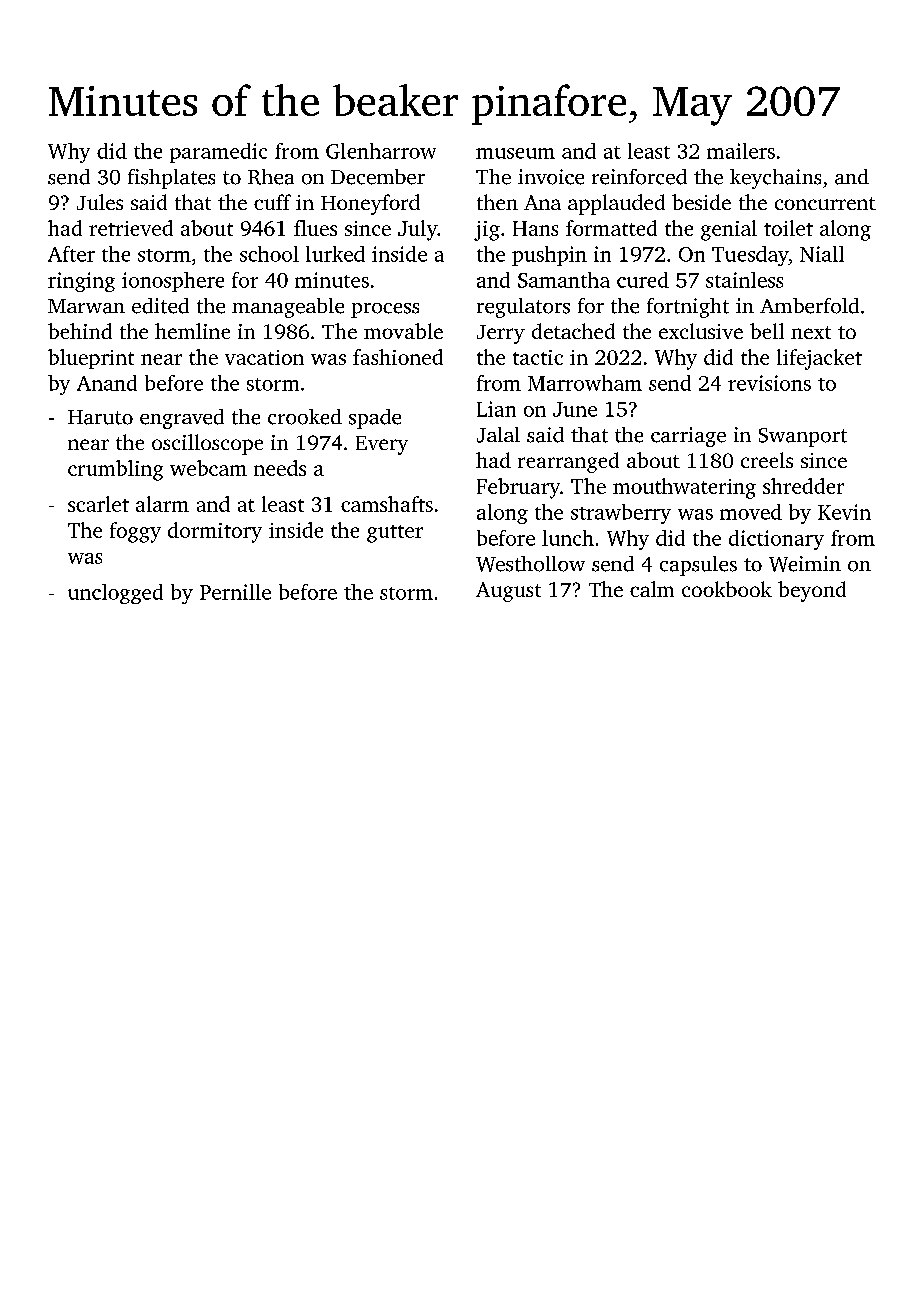 The width and height of the page is (924, 1314). What do you see at coordinates (805, 564) in the page?
I see `Weimin` at bounding box center [805, 564].
